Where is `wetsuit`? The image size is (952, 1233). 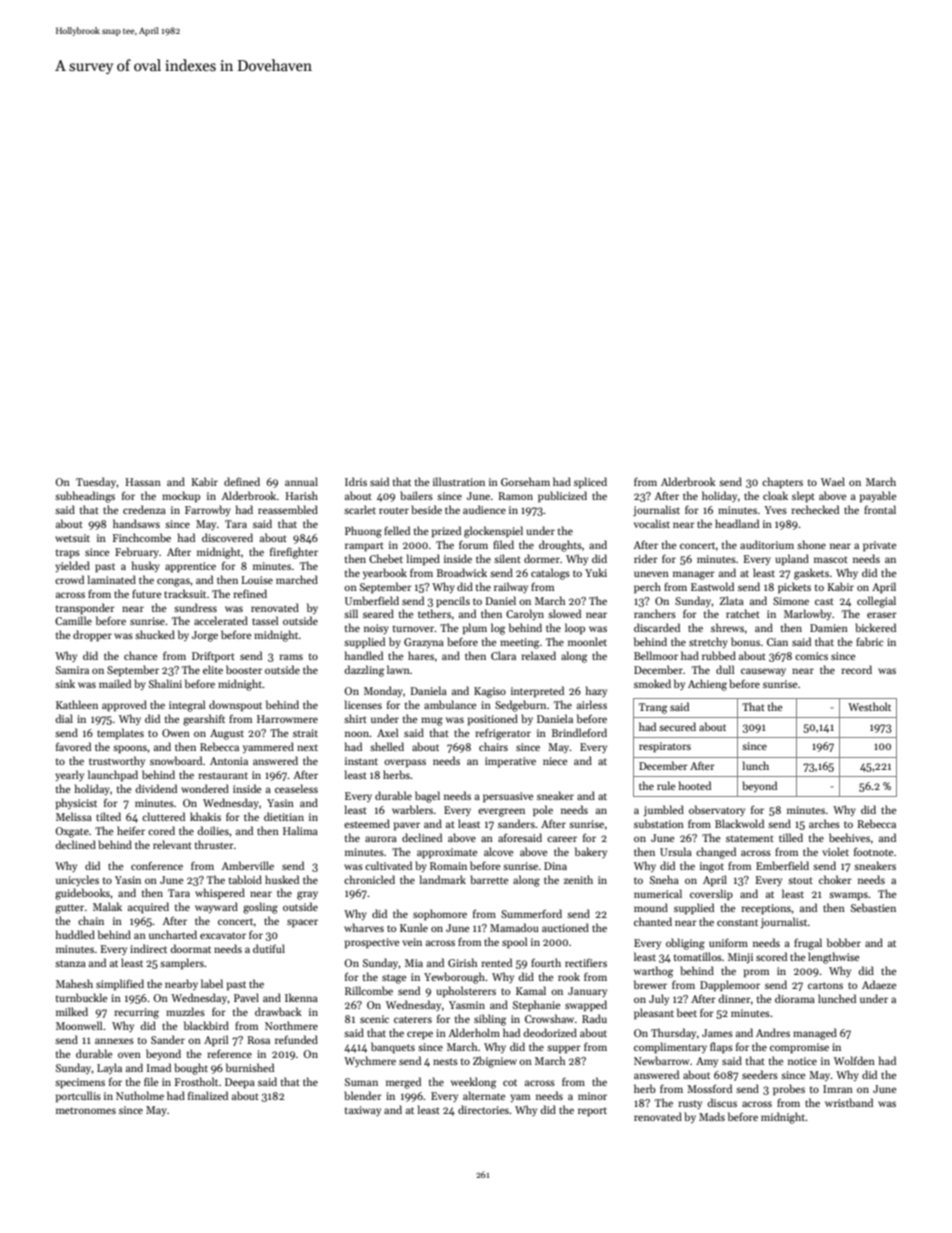 wetsuit is located at coordinates (72, 538).
